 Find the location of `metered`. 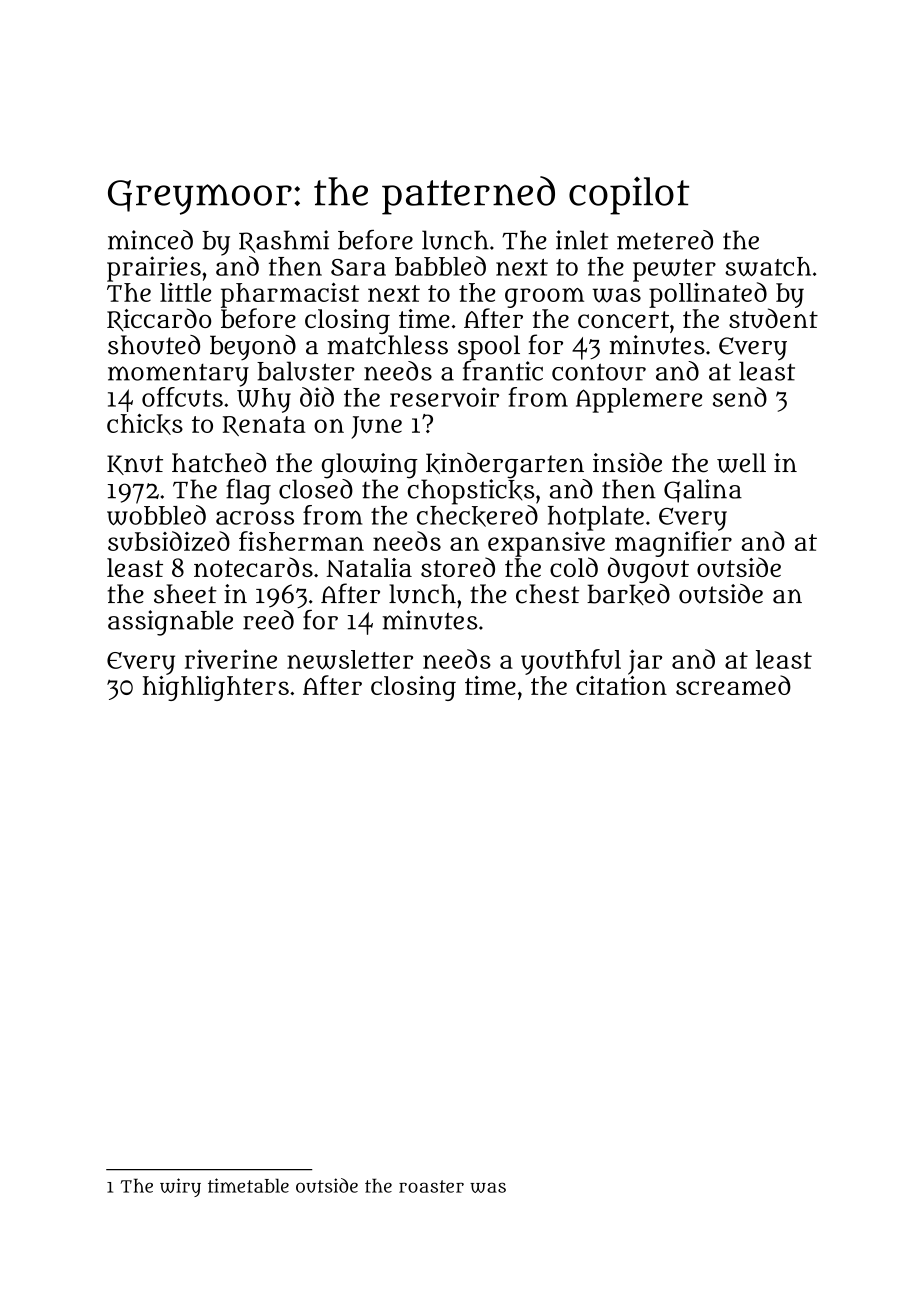

metered is located at coordinates (665, 240).
